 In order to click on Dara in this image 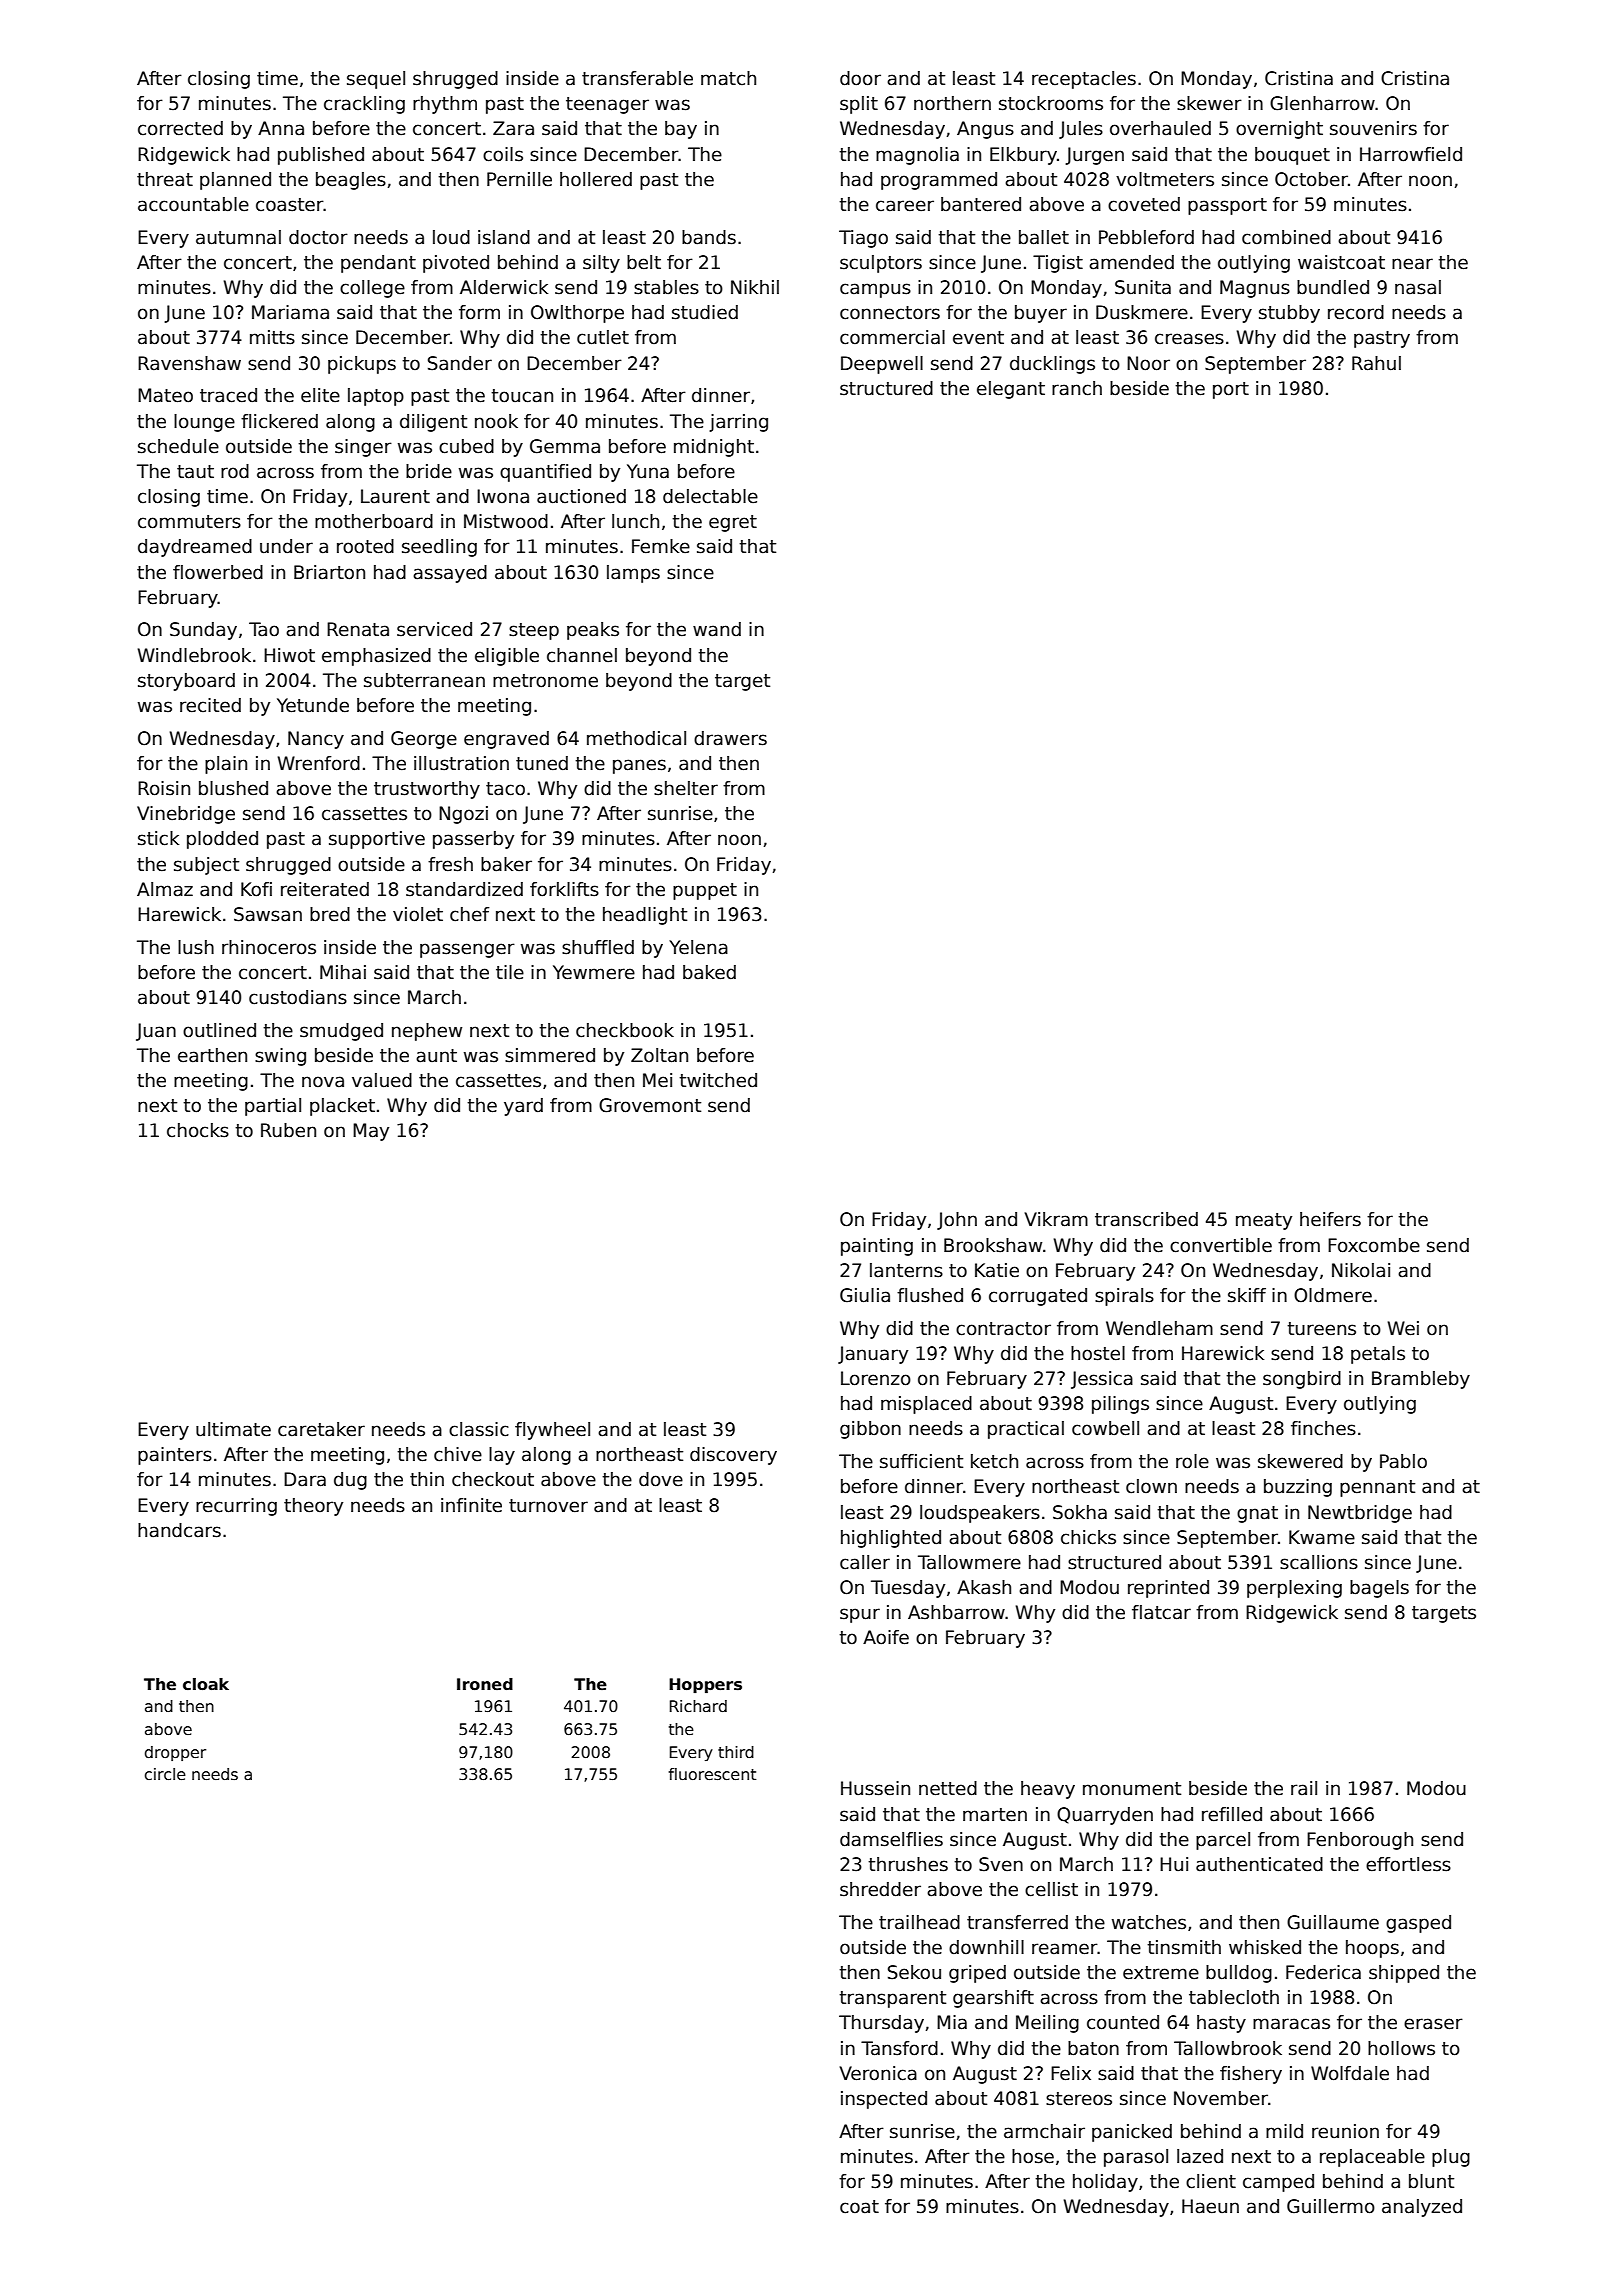, I will do `click(305, 1479)`.
